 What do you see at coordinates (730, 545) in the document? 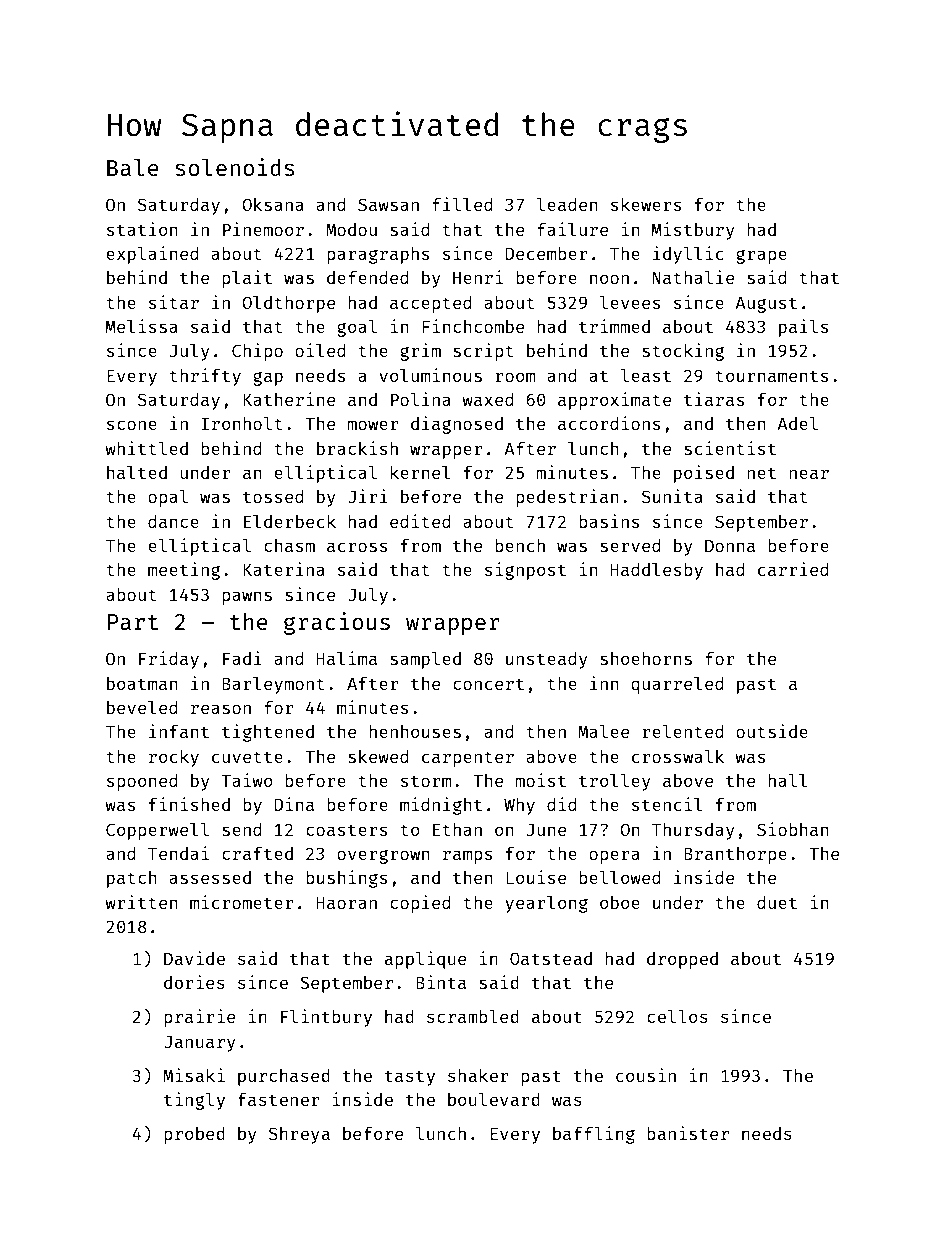
I see `Donna` at bounding box center [730, 545].
